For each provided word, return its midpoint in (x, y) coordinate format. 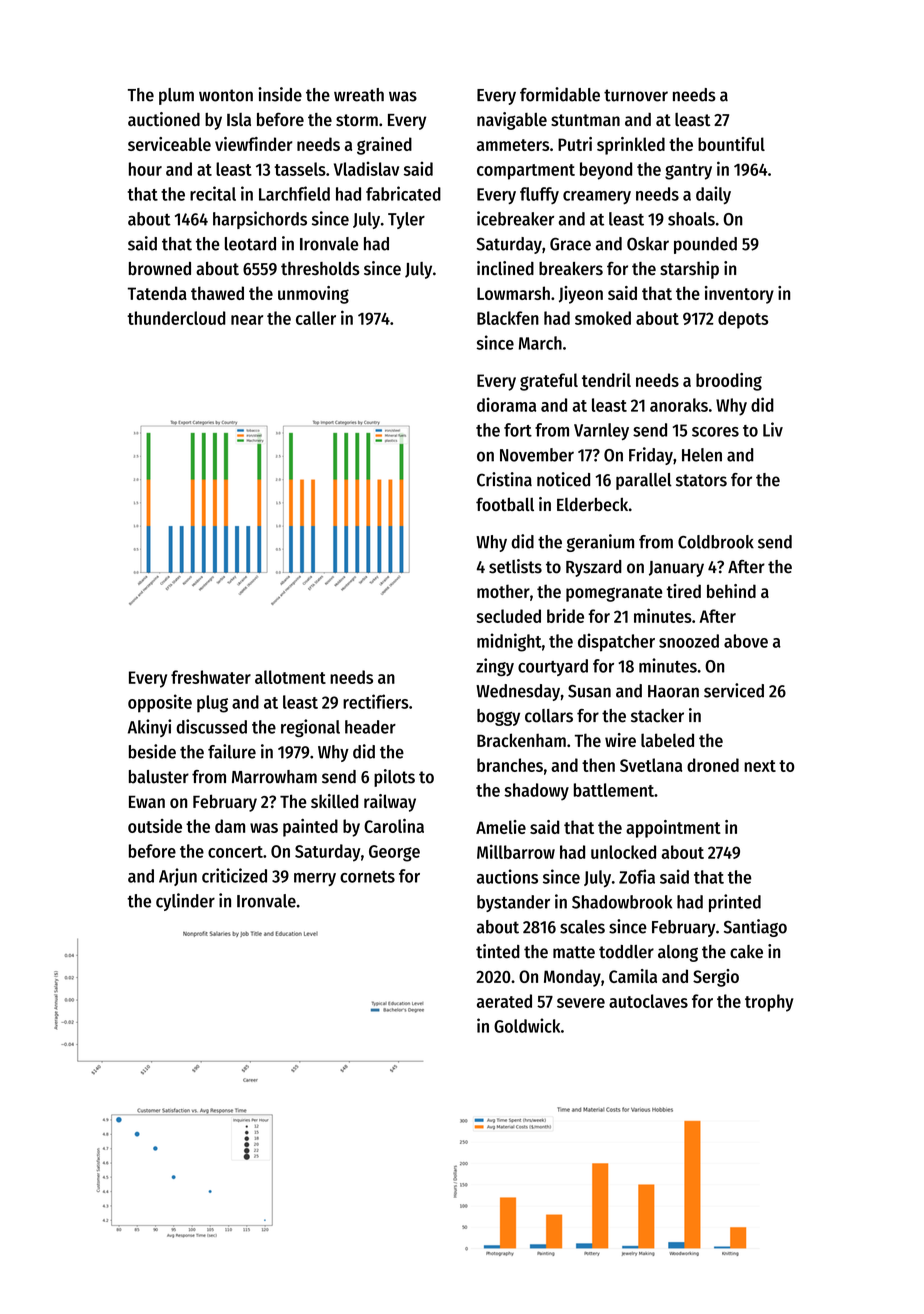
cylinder (185, 902)
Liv (773, 429)
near (247, 320)
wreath (359, 95)
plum (176, 96)
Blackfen (508, 318)
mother (503, 591)
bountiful (731, 144)
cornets (367, 877)
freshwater (211, 677)
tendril (606, 380)
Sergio (716, 978)
